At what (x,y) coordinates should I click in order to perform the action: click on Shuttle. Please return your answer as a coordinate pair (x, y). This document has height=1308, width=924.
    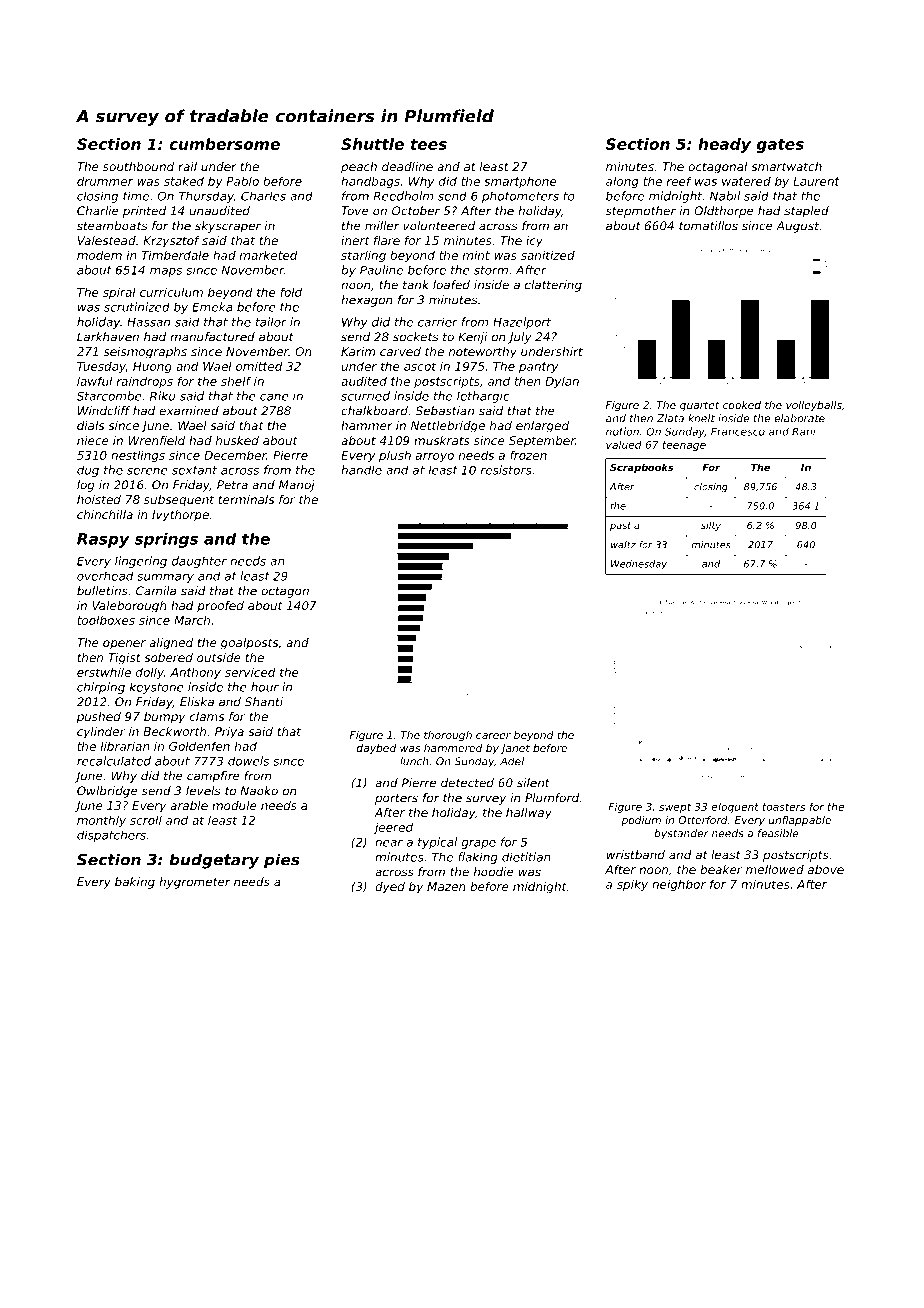
    Looking at the image, I should click on (372, 144).
